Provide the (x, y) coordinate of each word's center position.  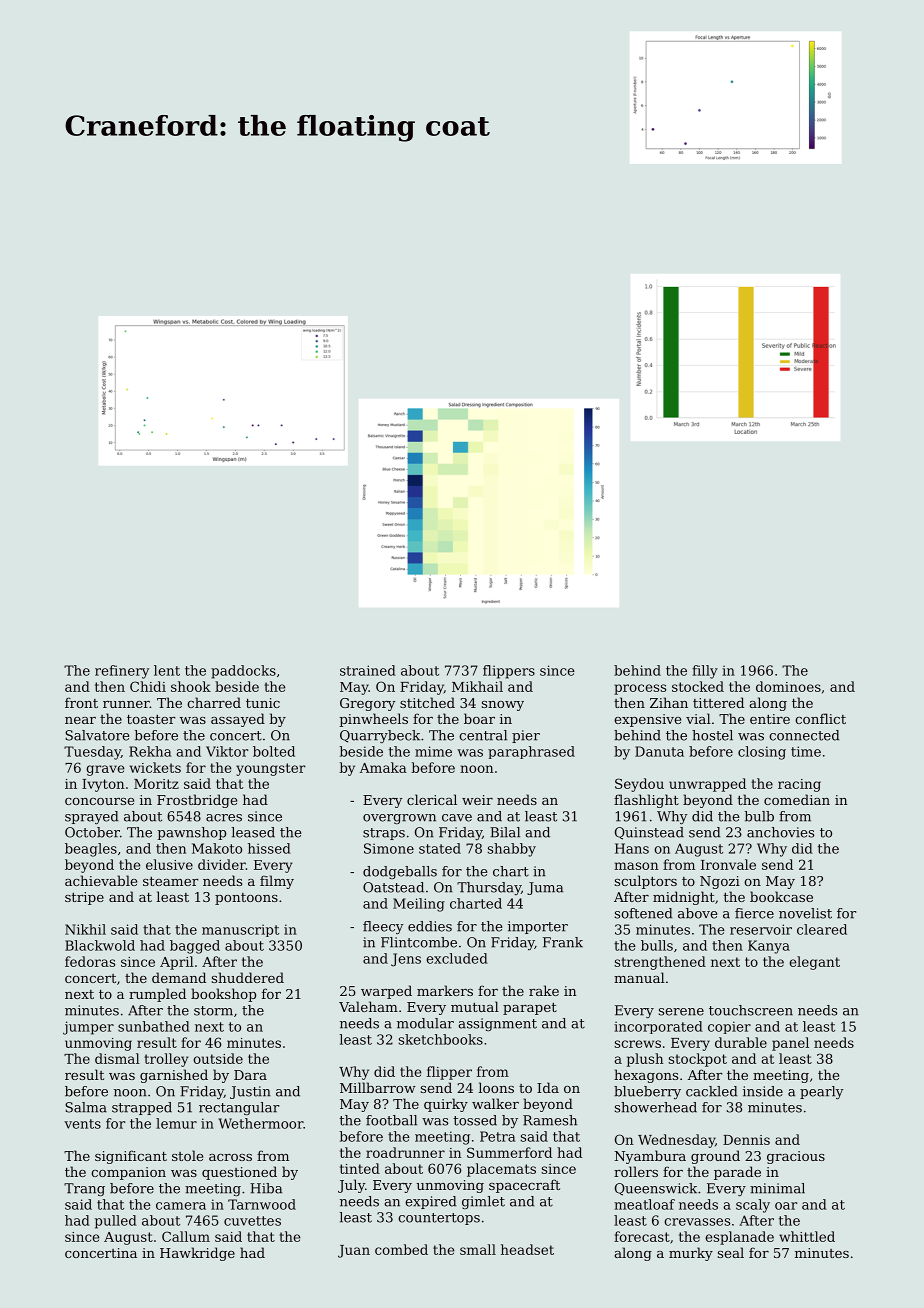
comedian (797, 799)
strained (368, 670)
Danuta (659, 751)
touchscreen (751, 1010)
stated (440, 848)
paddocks (243, 672)
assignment (497, 1024)
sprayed (91, 817)
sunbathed (154, 1026)
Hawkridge (197, 1254)
